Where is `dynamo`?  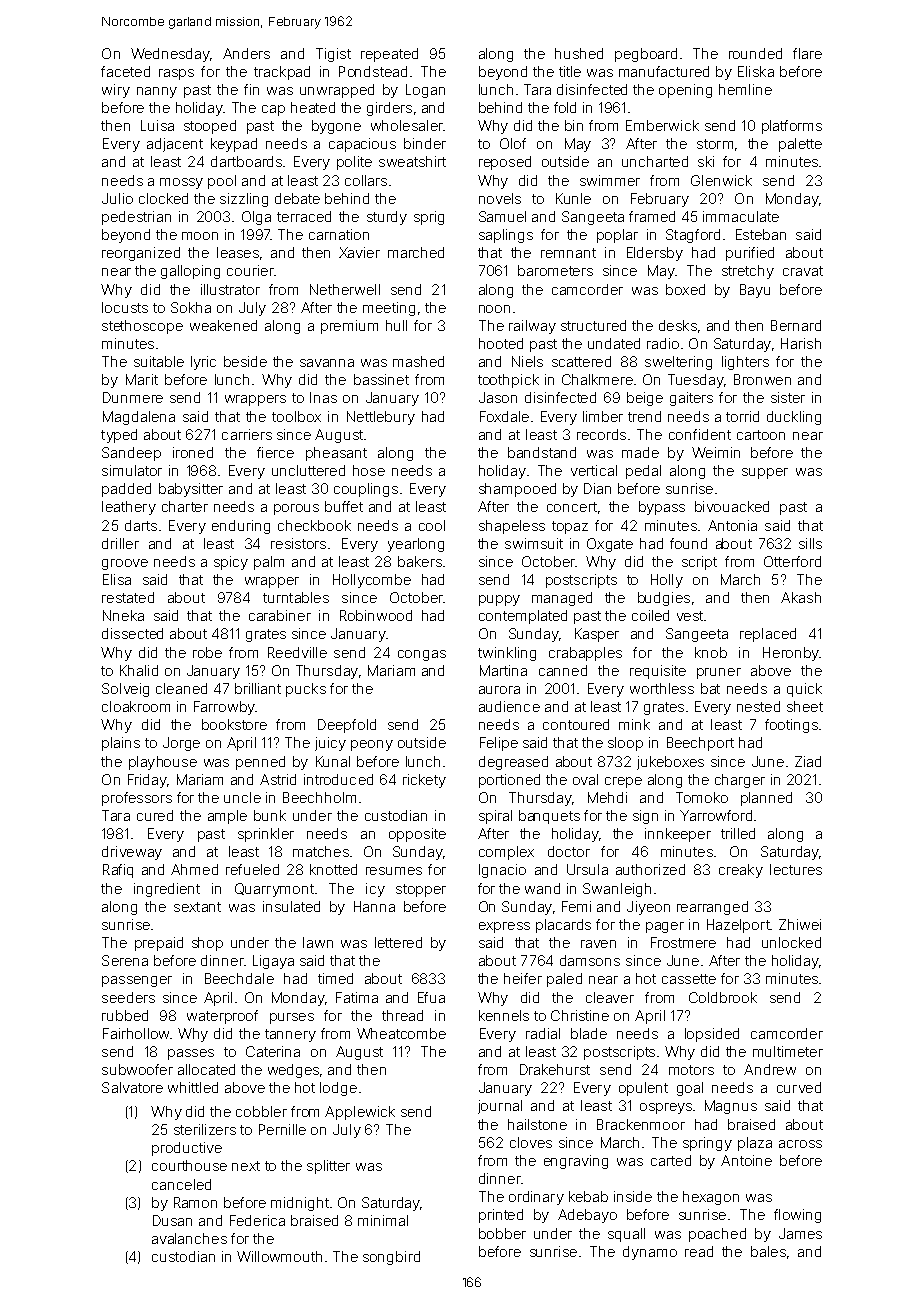 dynamo is located at coordinates (650, 1253).
